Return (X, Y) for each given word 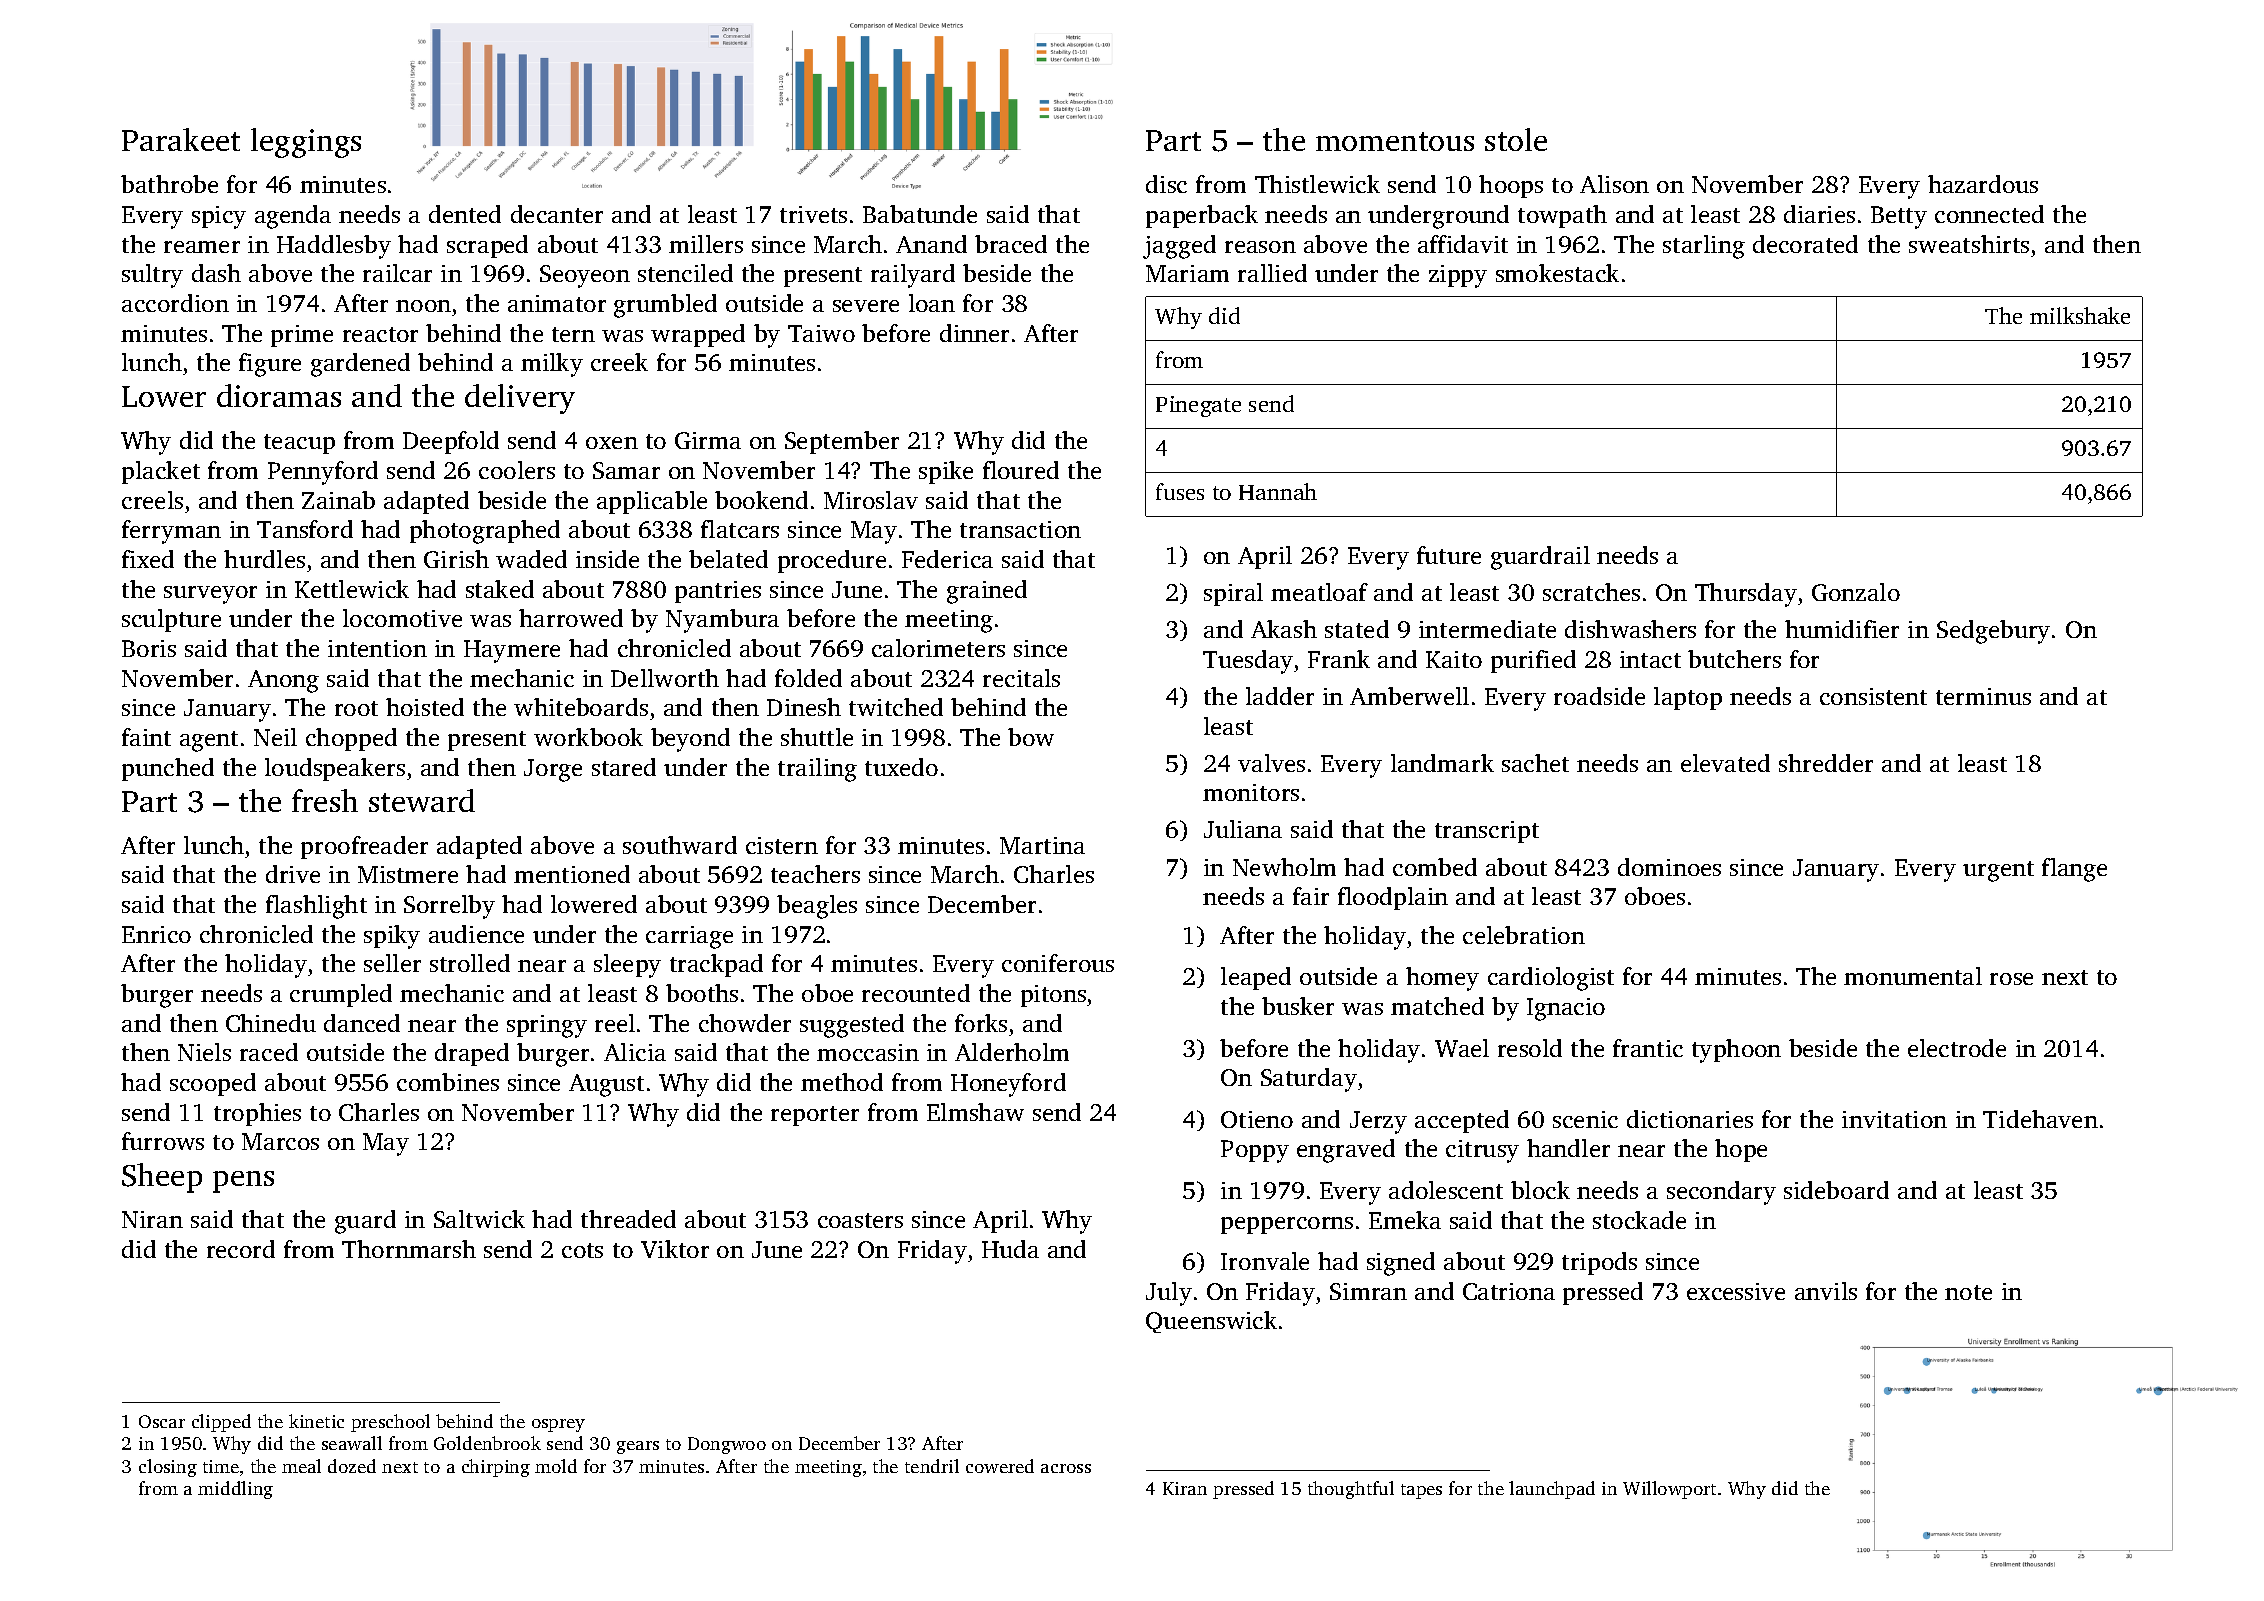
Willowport (1669, 1490)
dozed (352, 1466)
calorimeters (938, 648)
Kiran (1185, 1488)
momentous (1395, 141)
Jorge (553, 770)
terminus (1983, 696)
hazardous (1983, 184)
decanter (557, 214)
